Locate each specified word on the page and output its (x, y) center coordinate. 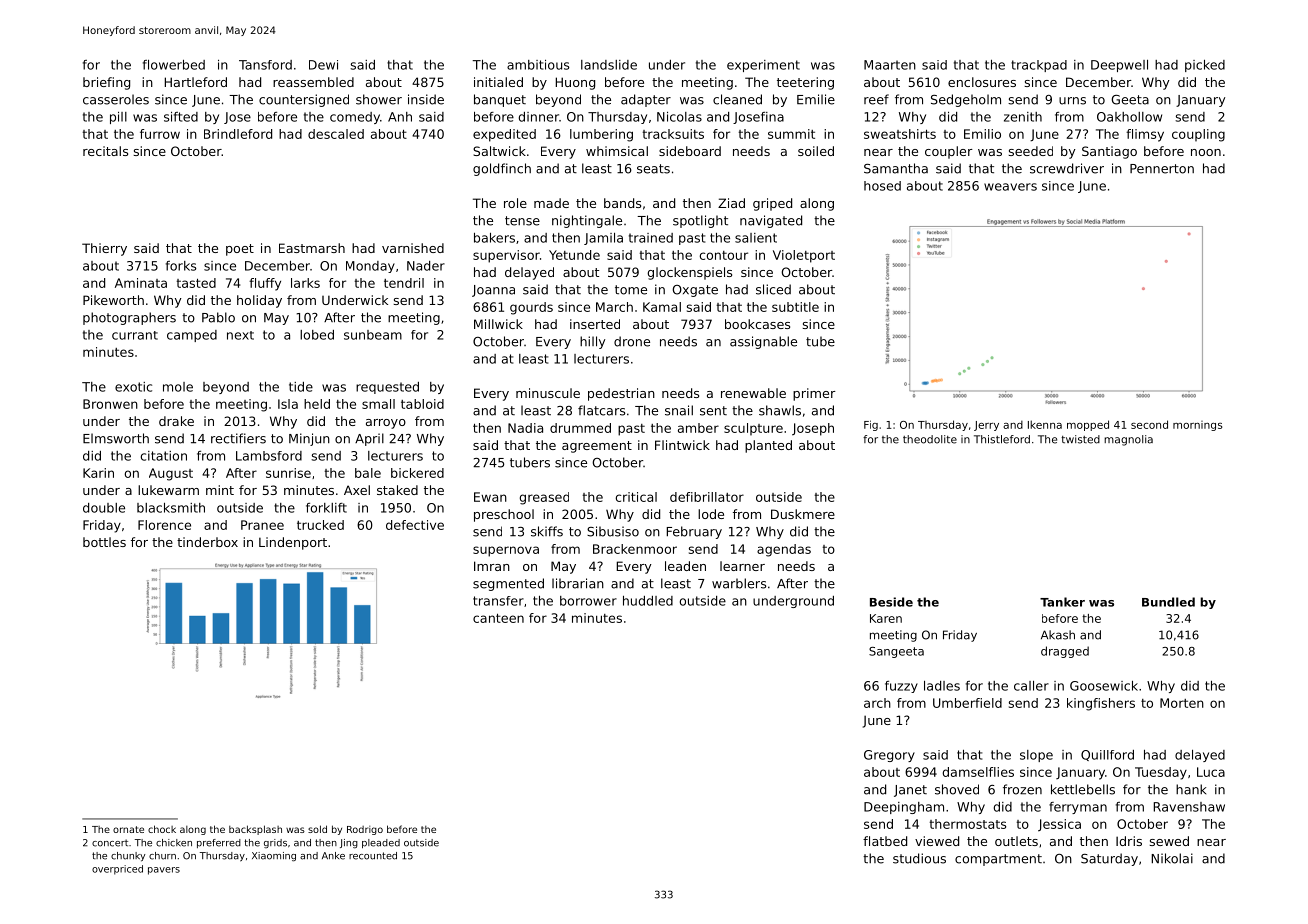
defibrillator (707, 497)
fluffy (265, 284)
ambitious (538, 65)
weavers (1010, 187)
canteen (498, 618)
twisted (1080, 439)
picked (1205, 66)
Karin (98, 473)
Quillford (1107, 755)
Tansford (265, 65)
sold (317, 829)
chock (162, 829)
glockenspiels (689, 273)
